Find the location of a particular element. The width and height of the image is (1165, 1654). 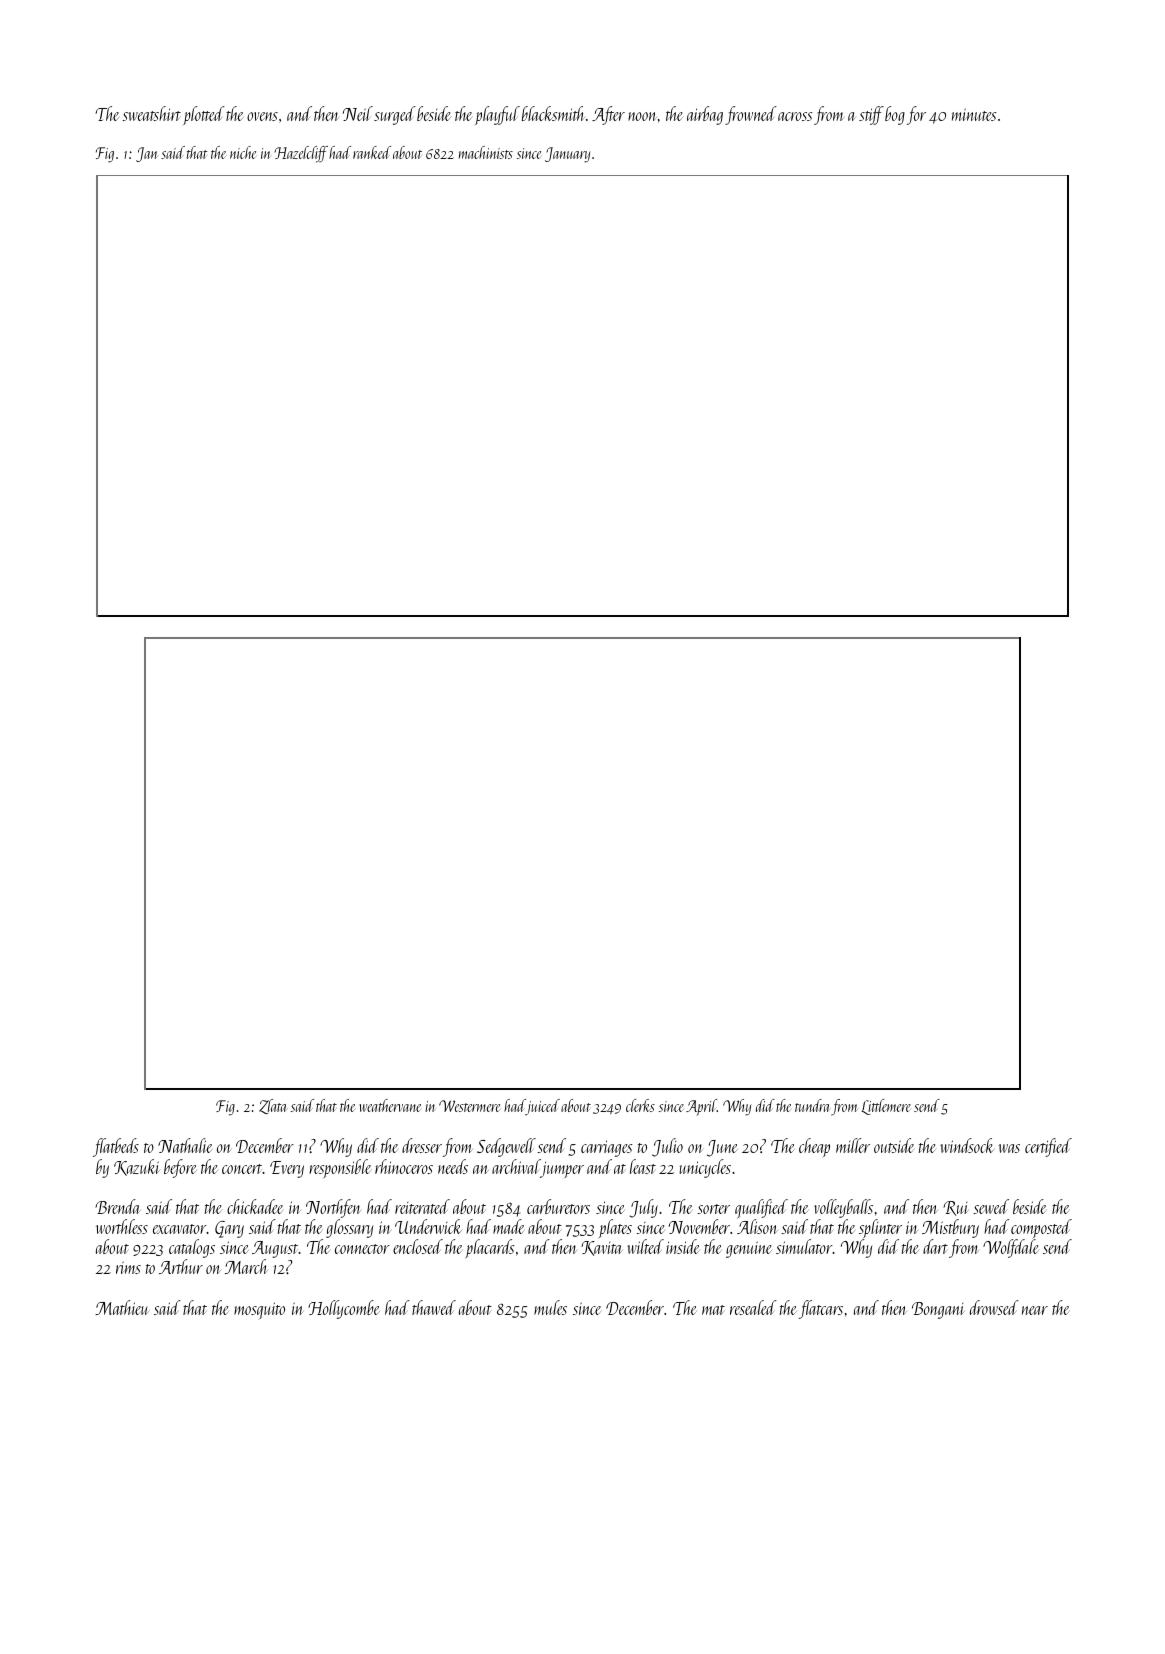

Brenda is located at coordinates (117, 1206).
